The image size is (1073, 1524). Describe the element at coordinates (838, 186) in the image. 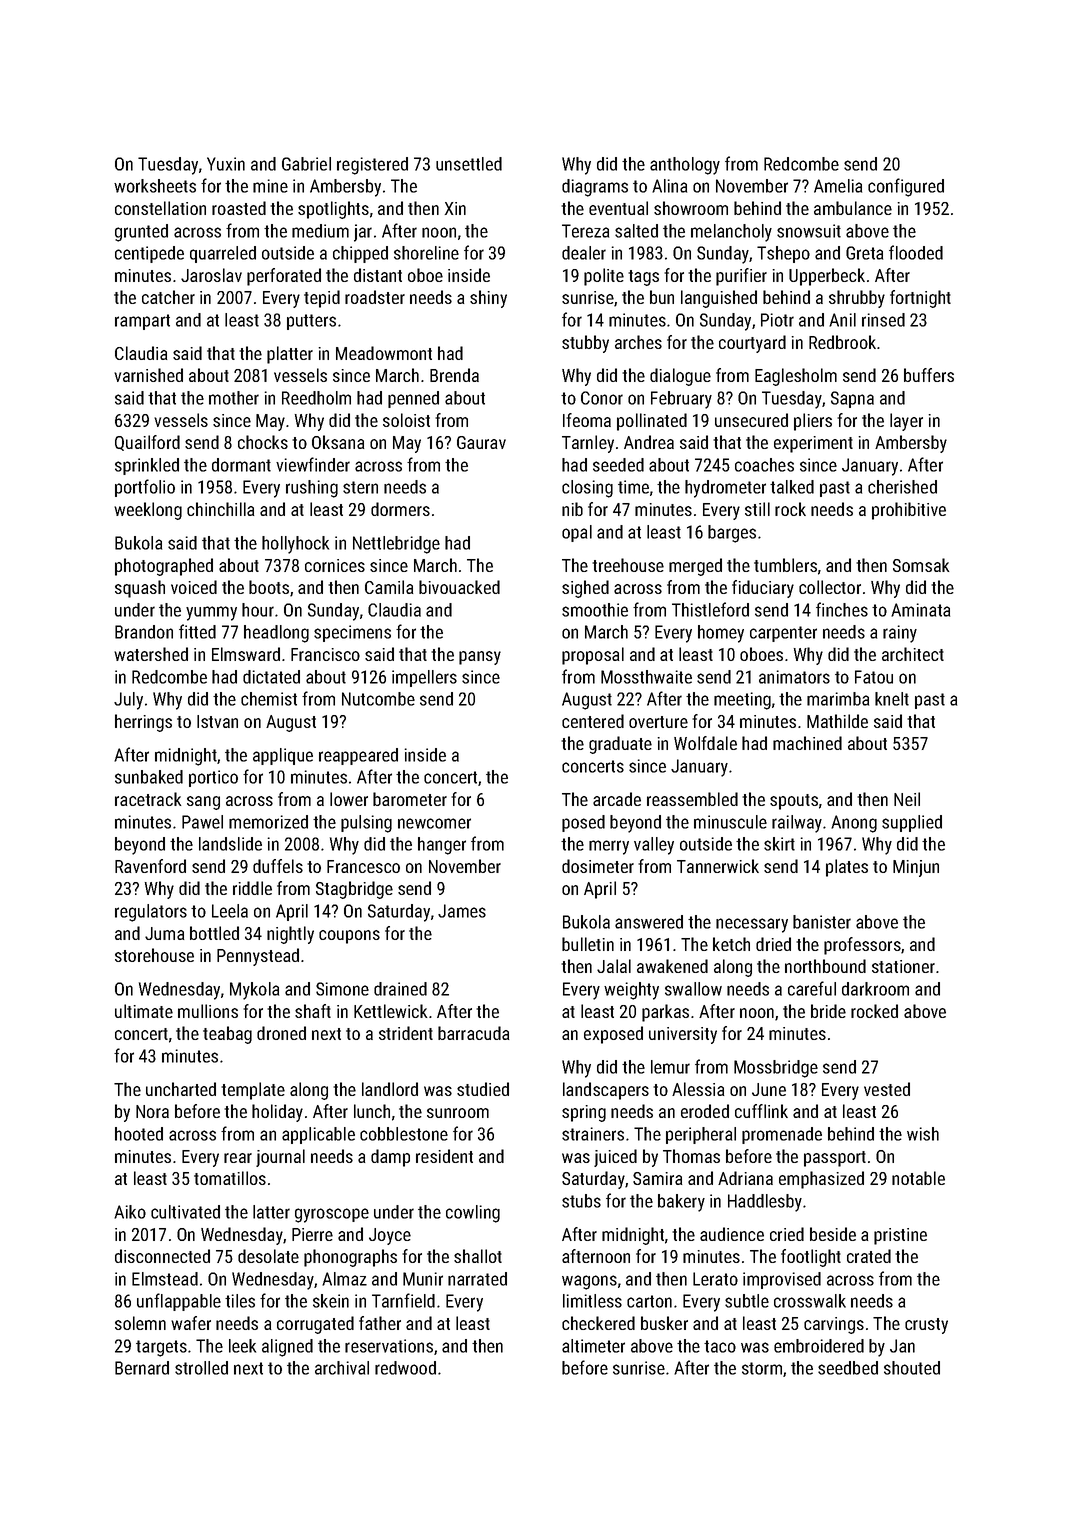

I see `Amelia` at that location.
